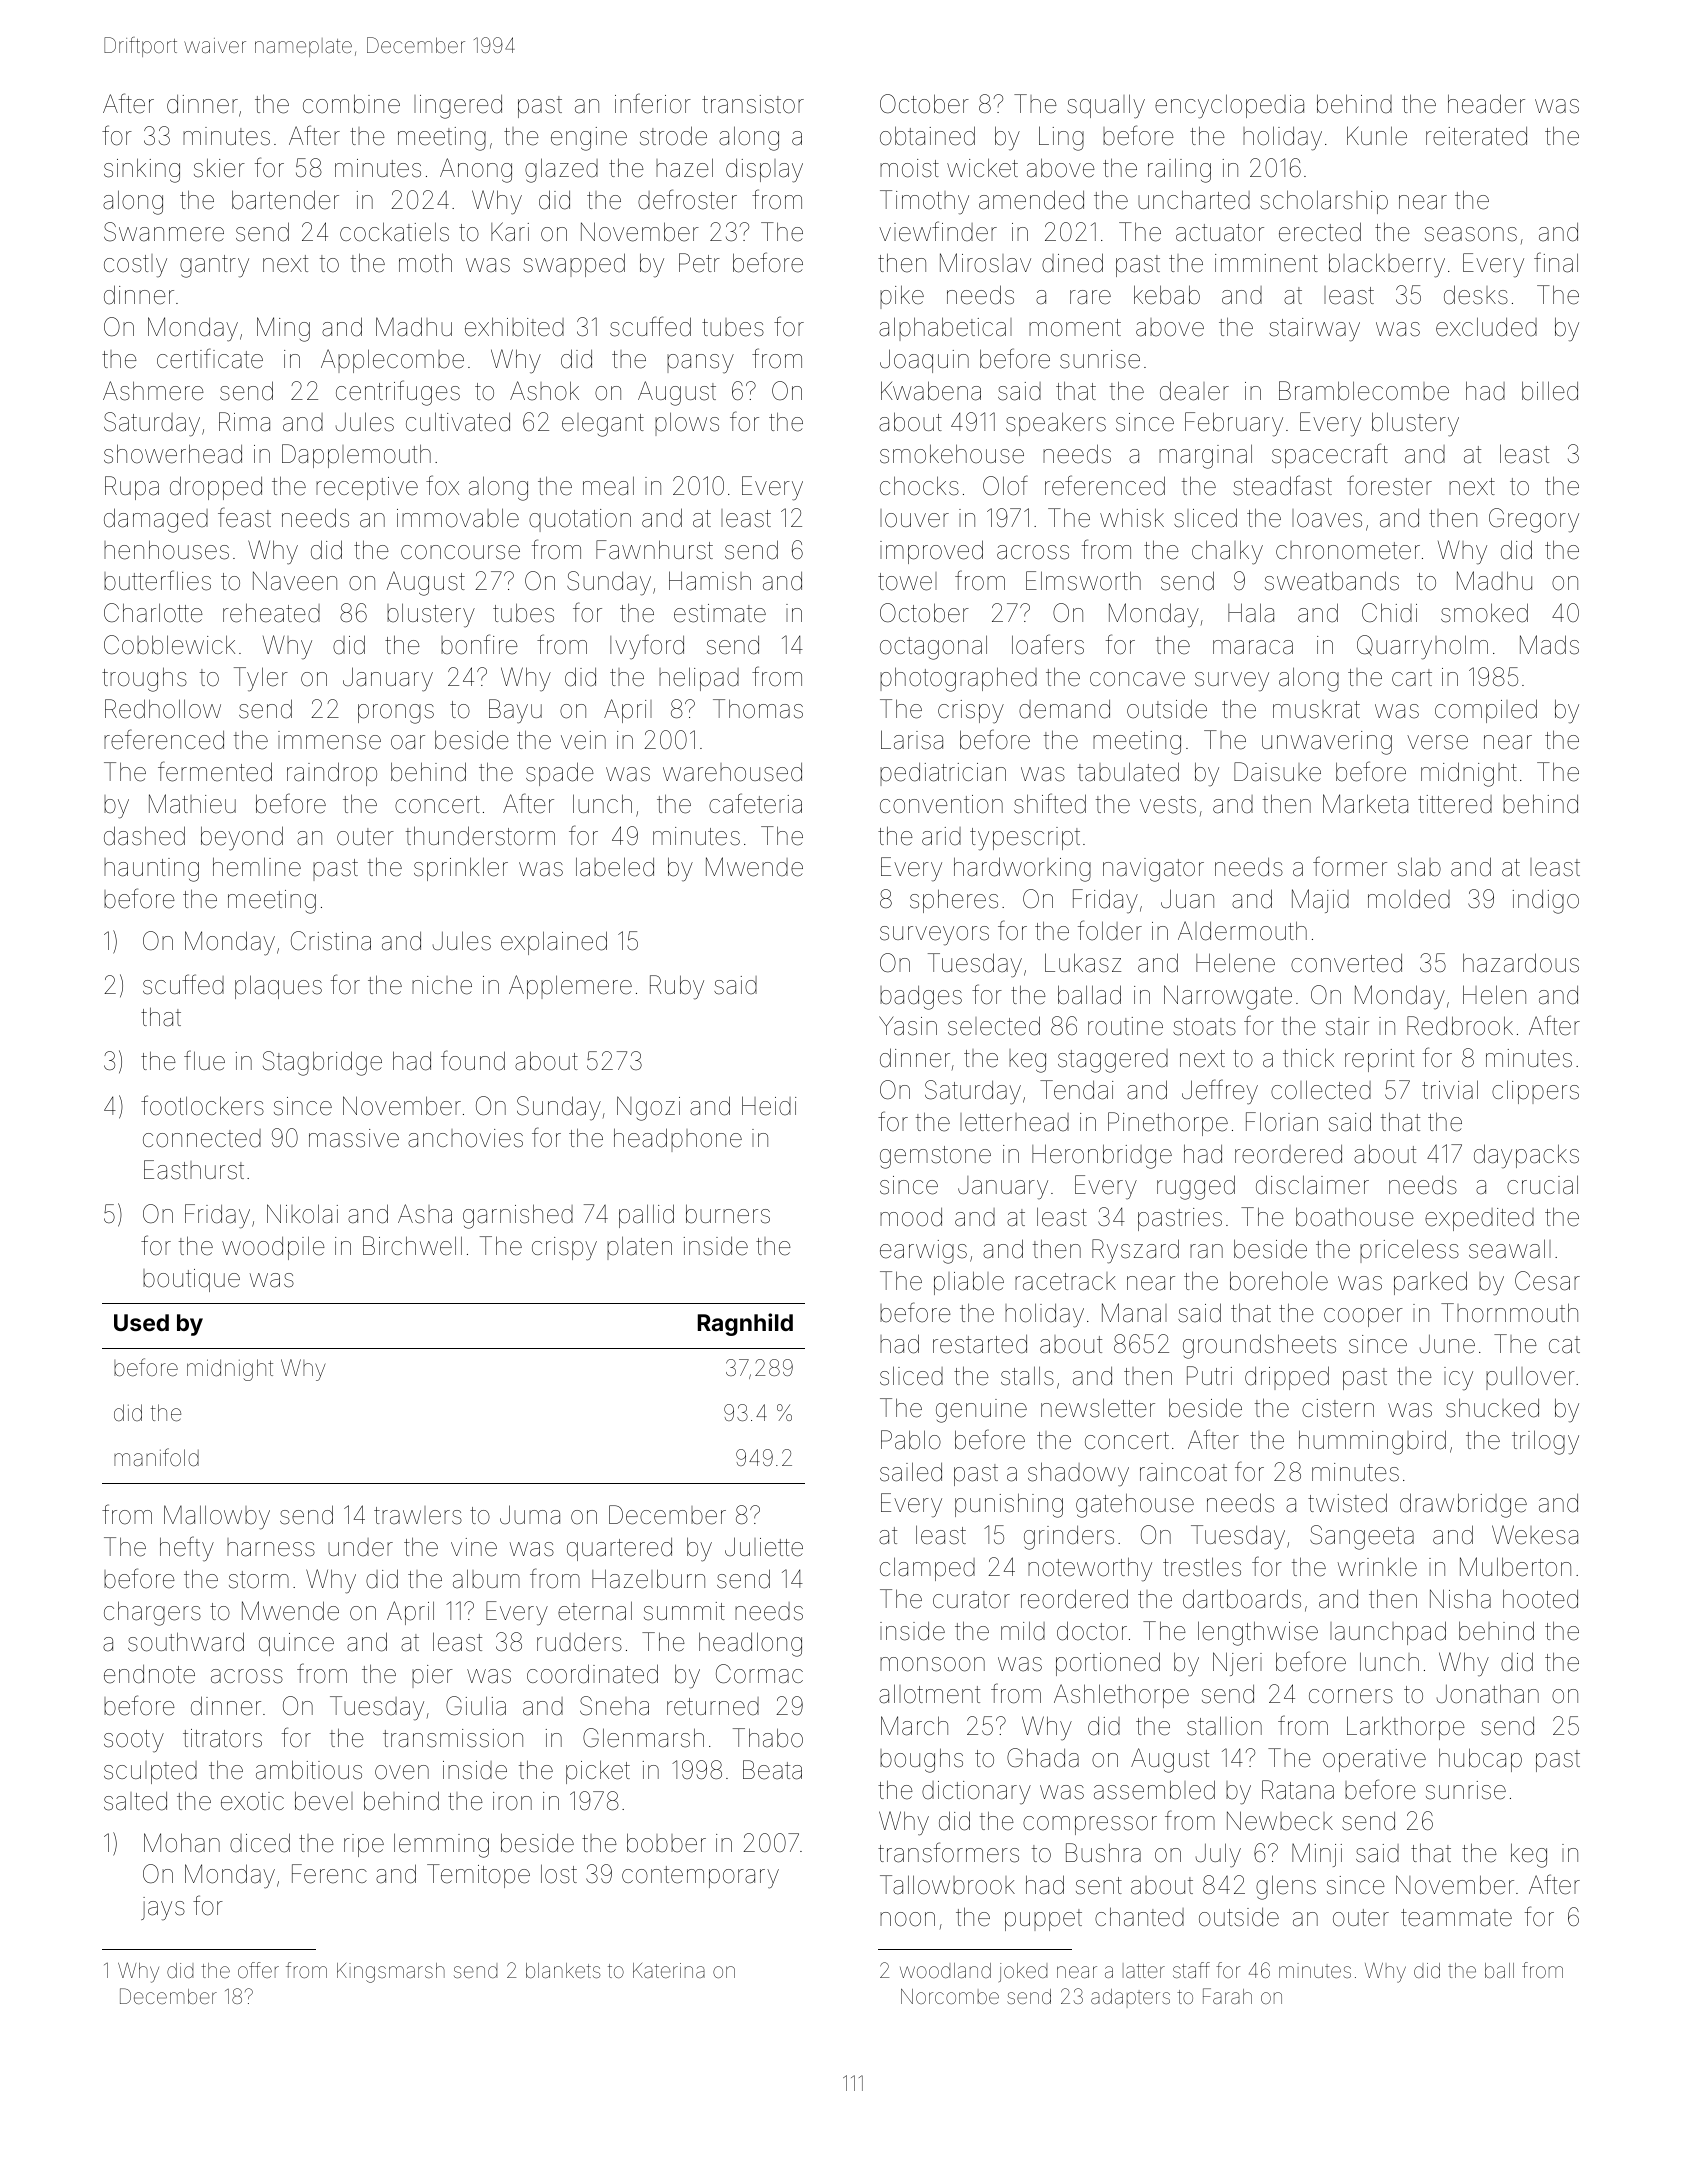 This screenshot has height=2178, width=1683. What do you see at coordinates (258, 1970) in the screenshot?
I see `offer` at bounding box center [258, 1970].
